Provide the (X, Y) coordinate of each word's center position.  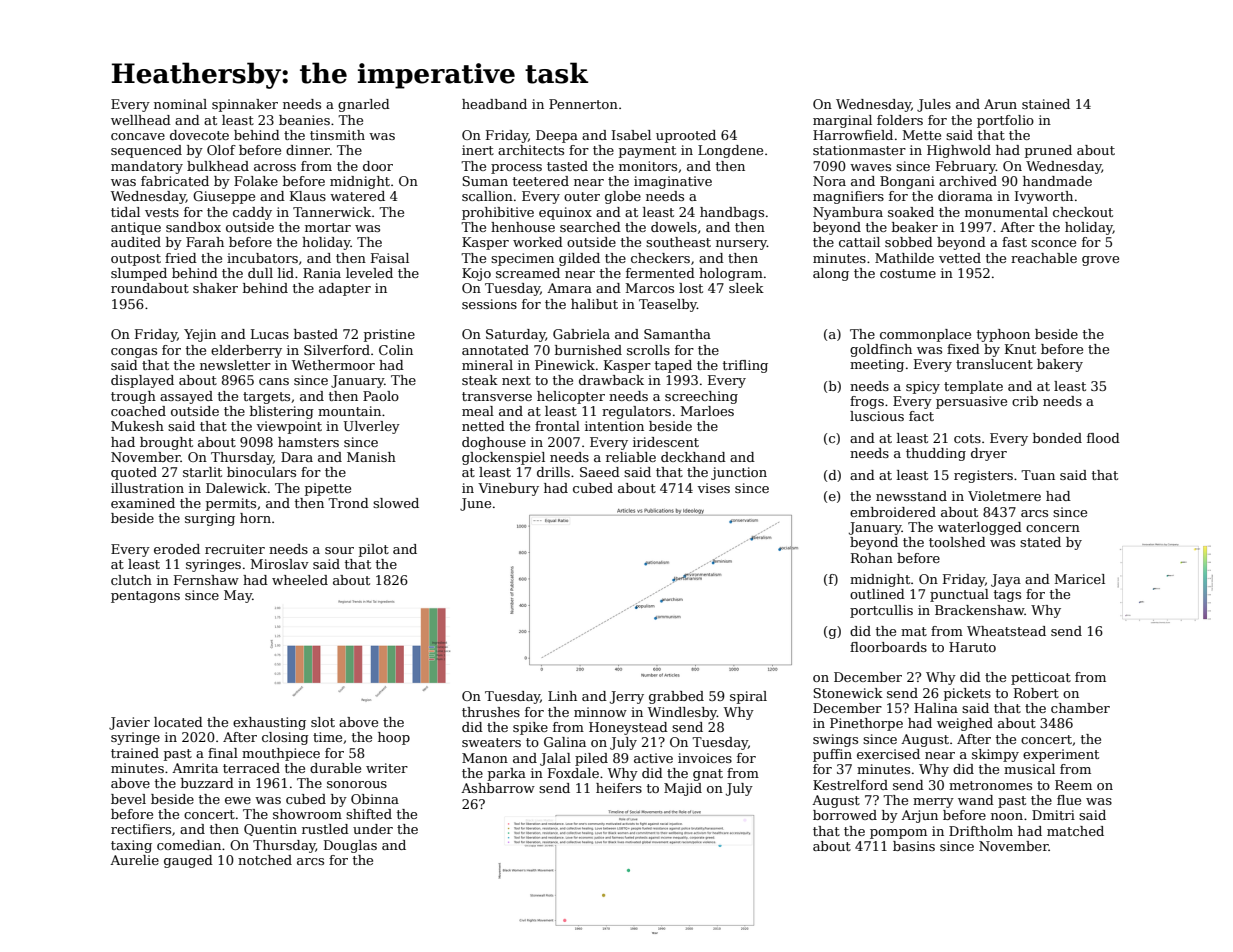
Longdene (730, 151)
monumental (1006, 212)
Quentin (270, 830)
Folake (256, 181)
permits (231, 504)
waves (870, 167)
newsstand (911, 496)
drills (553, 472)
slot (323, 722)
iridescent (666, 442)
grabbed (676, 697)
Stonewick (848, 693)
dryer (989, 454)
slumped (139, 274)
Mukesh (137, 426)
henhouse (523, 227)
